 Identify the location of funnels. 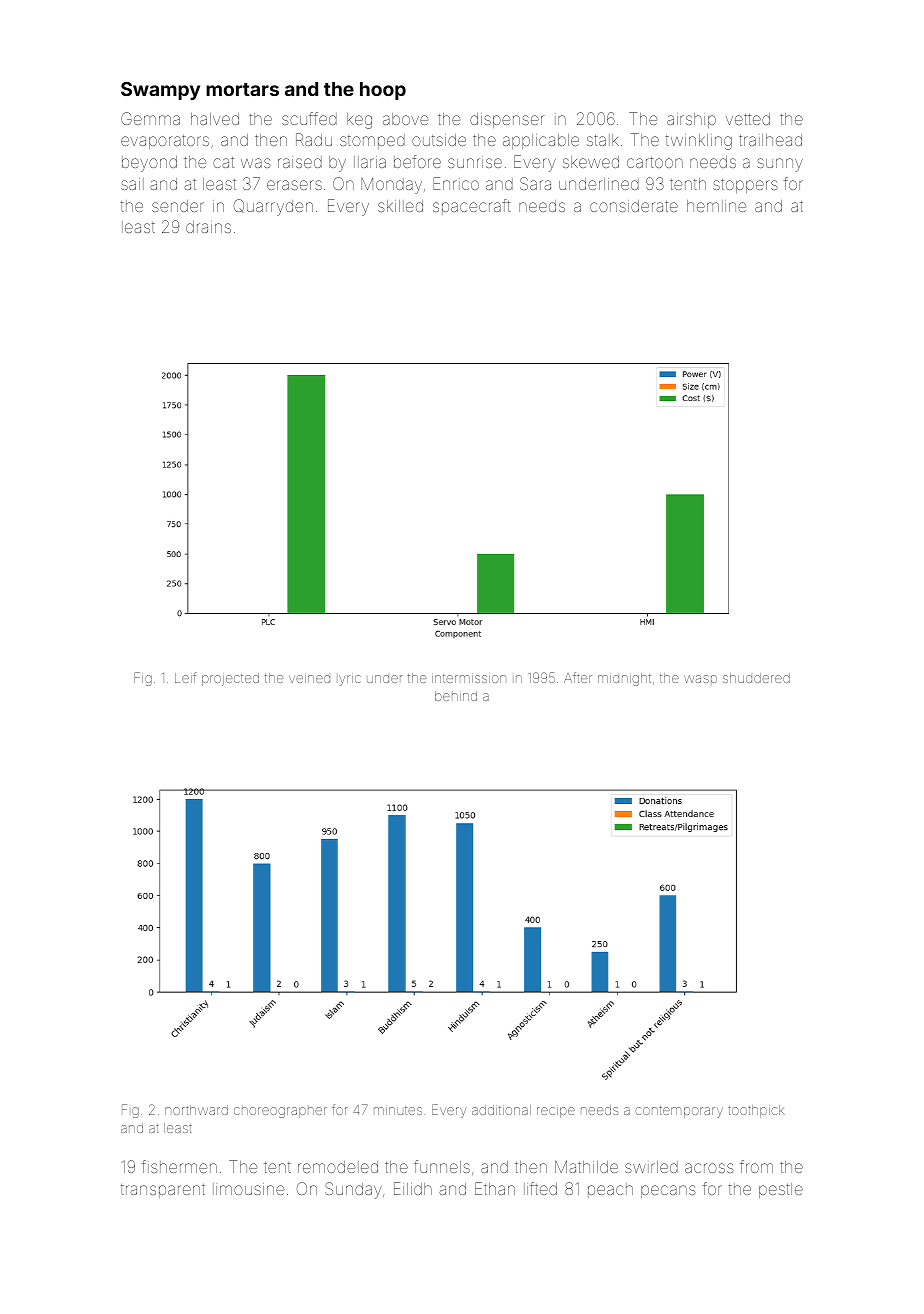
(442, 1166).
